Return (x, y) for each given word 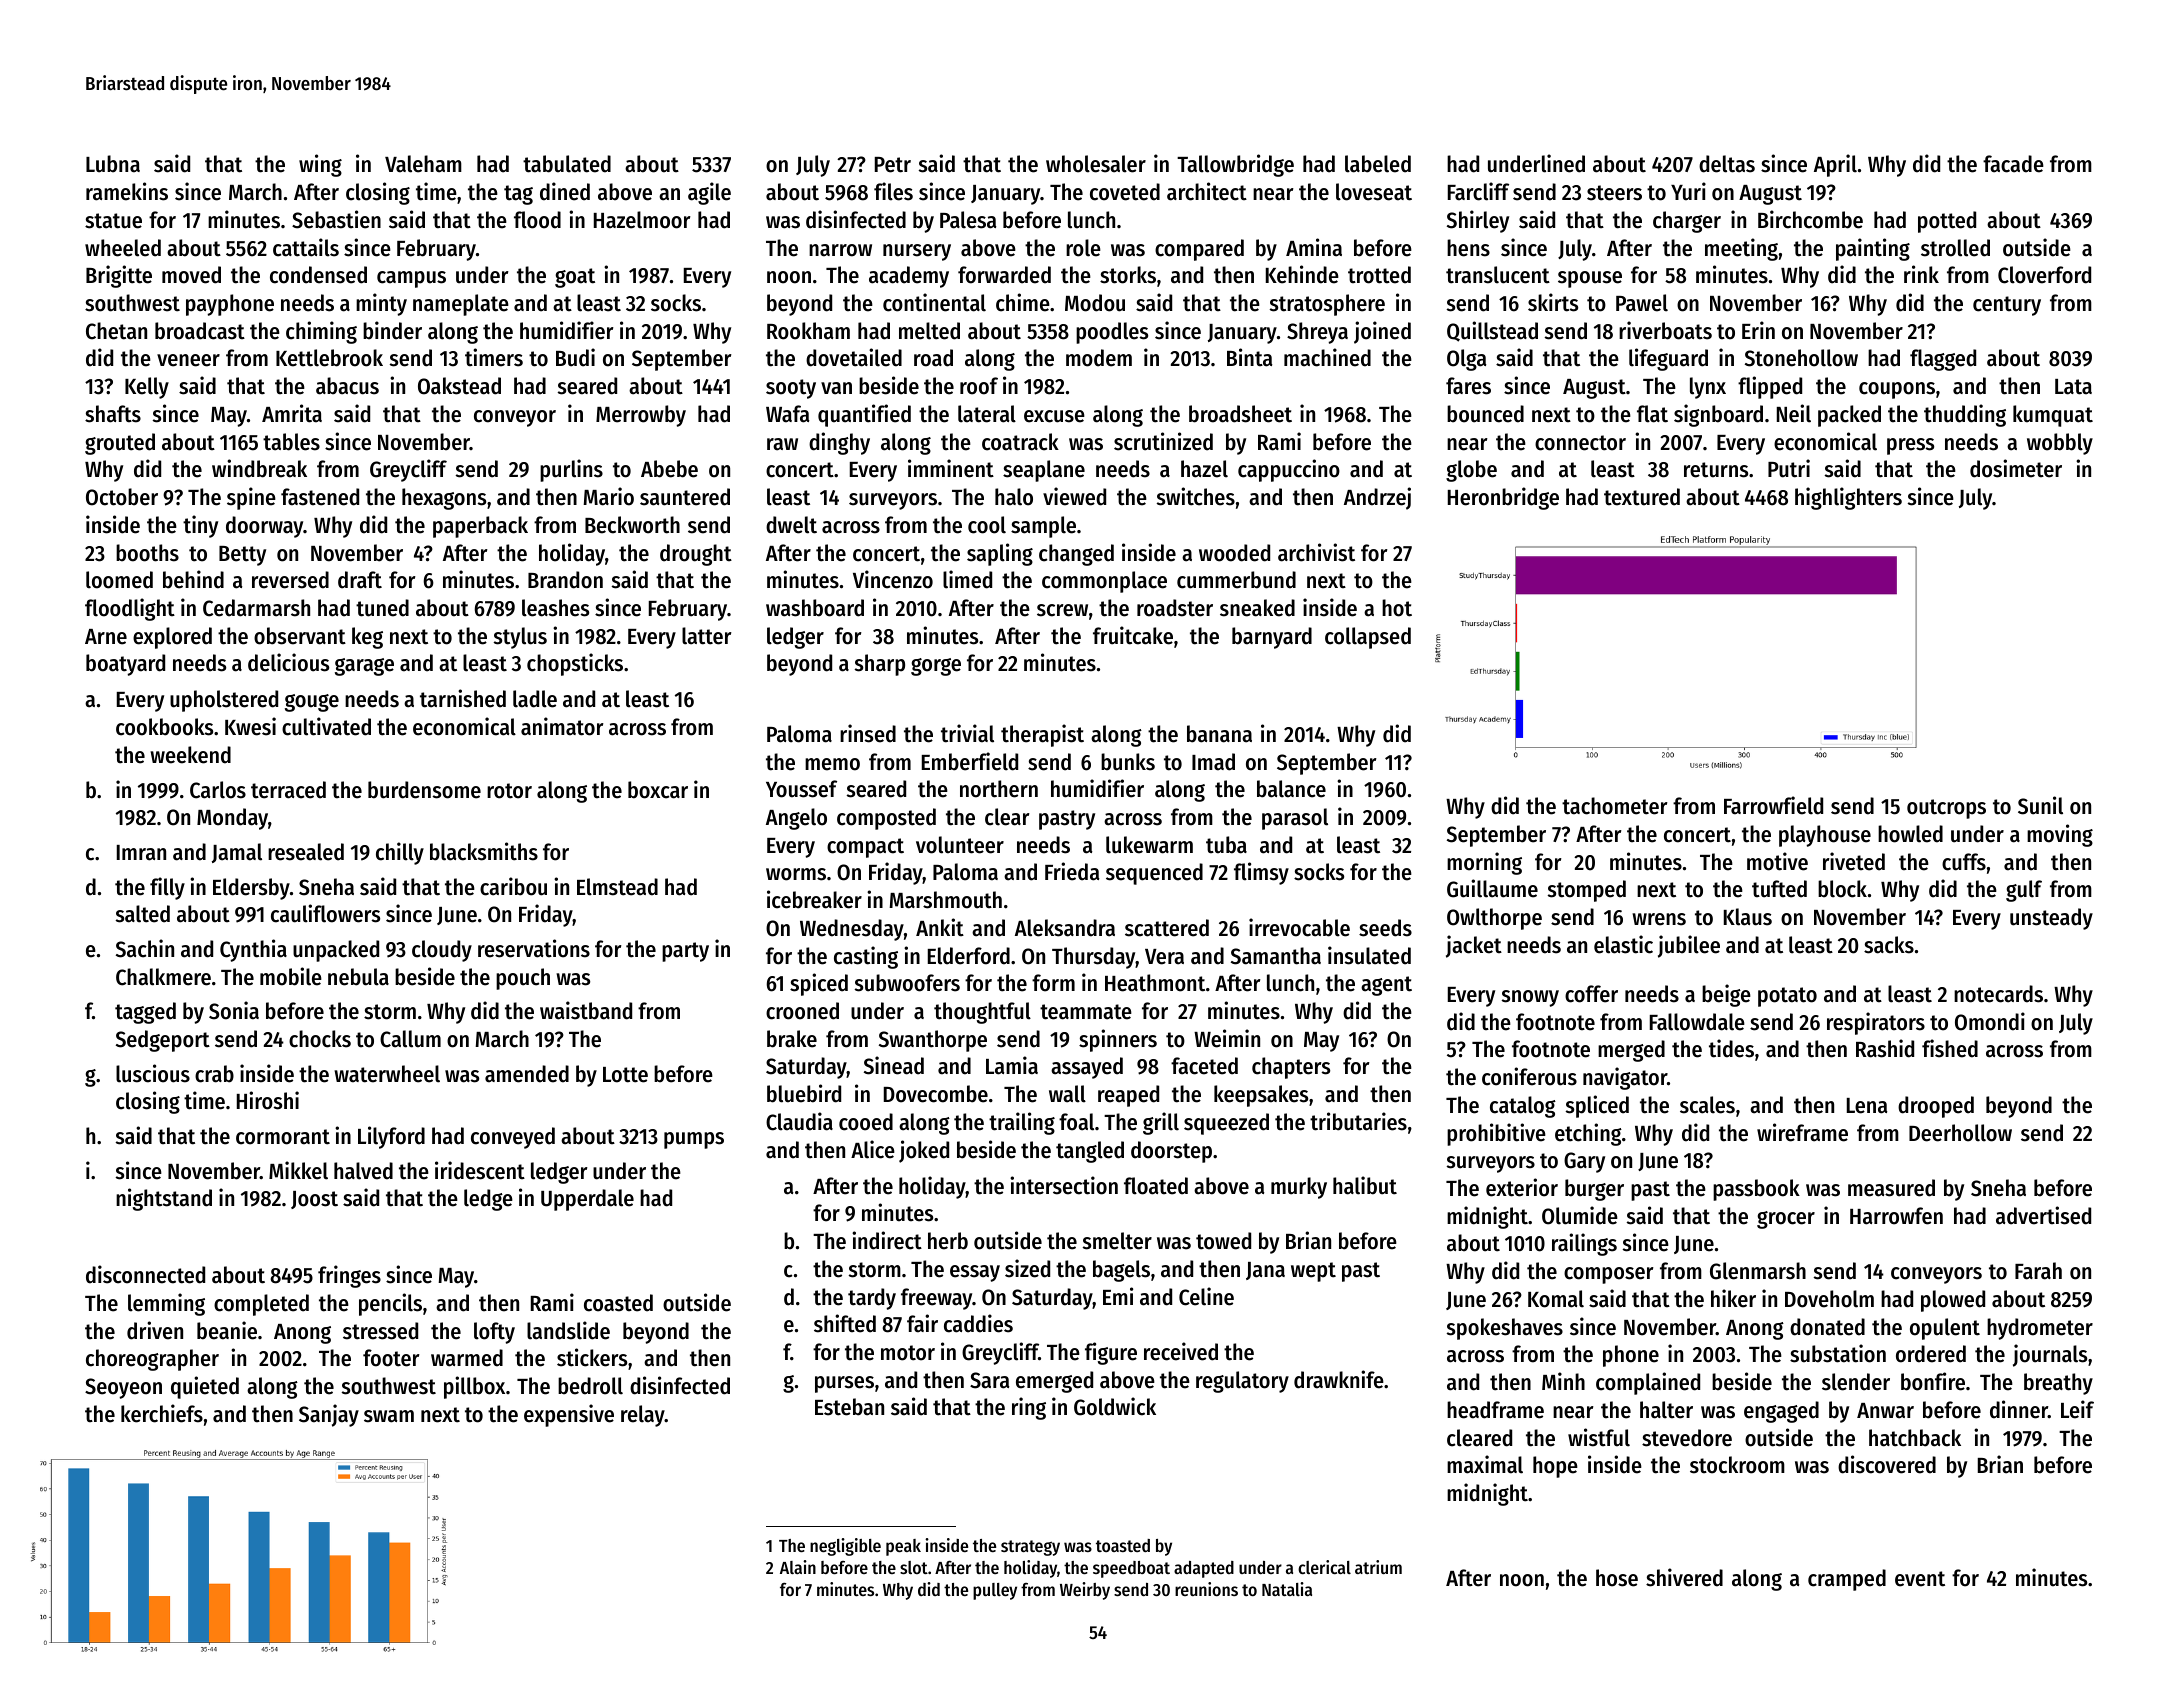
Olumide (1580, 1215)
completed (261, 1305)
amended (527, 1074)
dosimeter (2016, 468)
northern (999, 789)
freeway (937, 1299)
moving (2060, 835)
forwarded (1004, 275)
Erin (1758, 330)
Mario (608, 496)
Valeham (423, 164)
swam (389, 1416)
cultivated (326, 726)
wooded (1234, 553)
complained (1648, 1383)
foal (1076, 1122)
